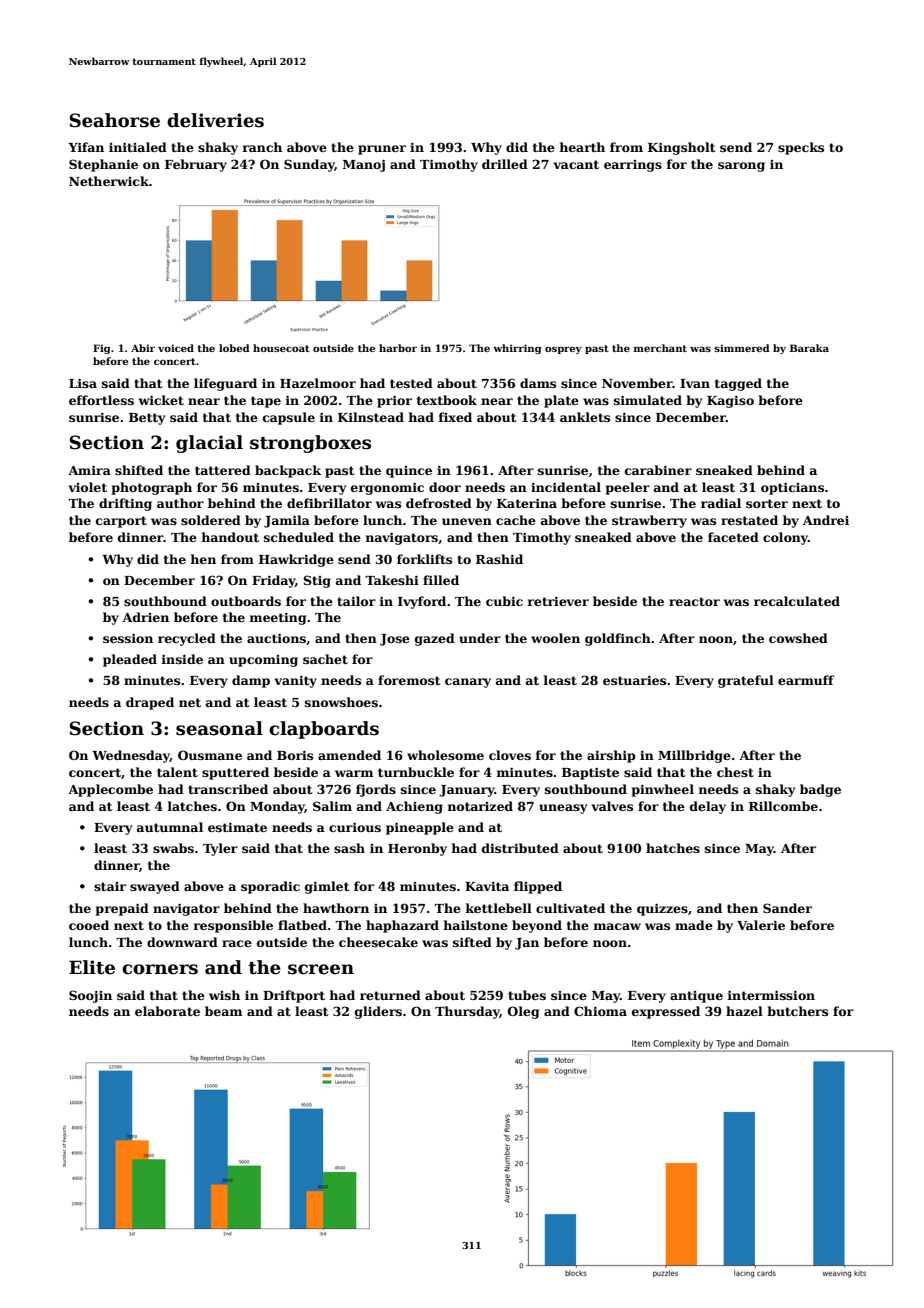 The width and height of the screenshot is (924, 1308). Describe the element at coordinates (378, 1012) in the screenshot. I see `gliders` at that location.
